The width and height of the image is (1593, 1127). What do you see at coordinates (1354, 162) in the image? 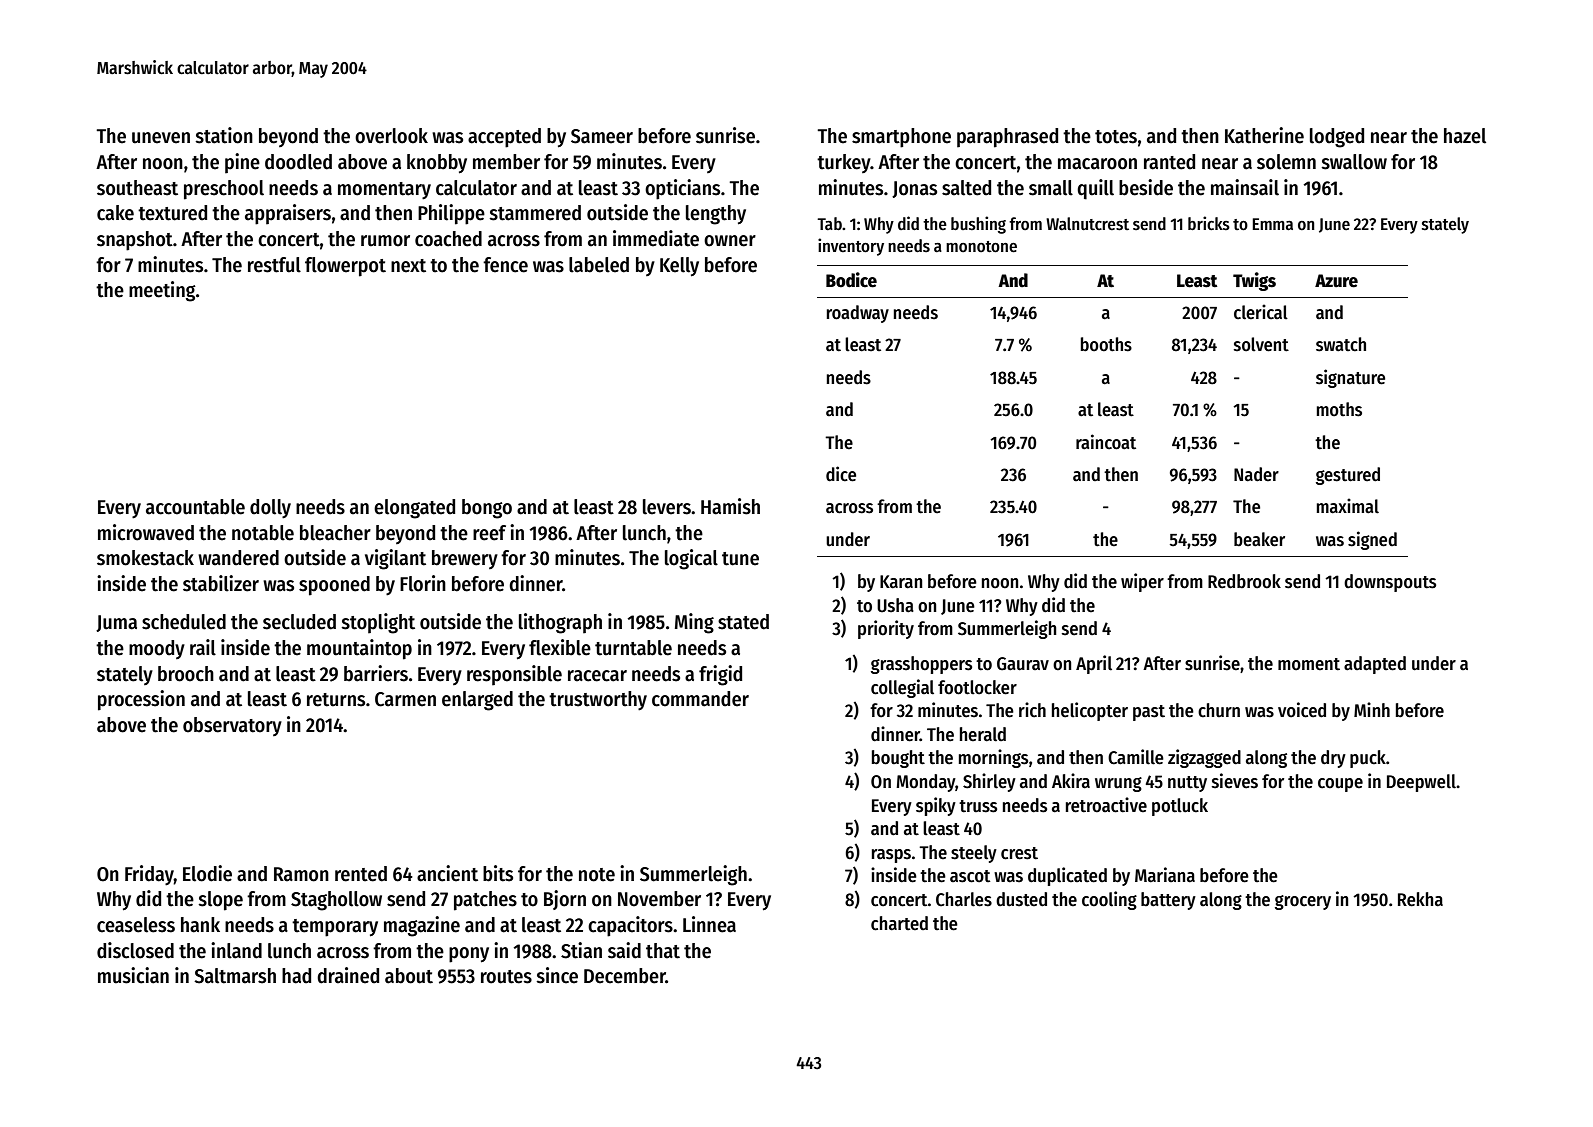
I see `swallow` at bounding box center [1354, 162].
